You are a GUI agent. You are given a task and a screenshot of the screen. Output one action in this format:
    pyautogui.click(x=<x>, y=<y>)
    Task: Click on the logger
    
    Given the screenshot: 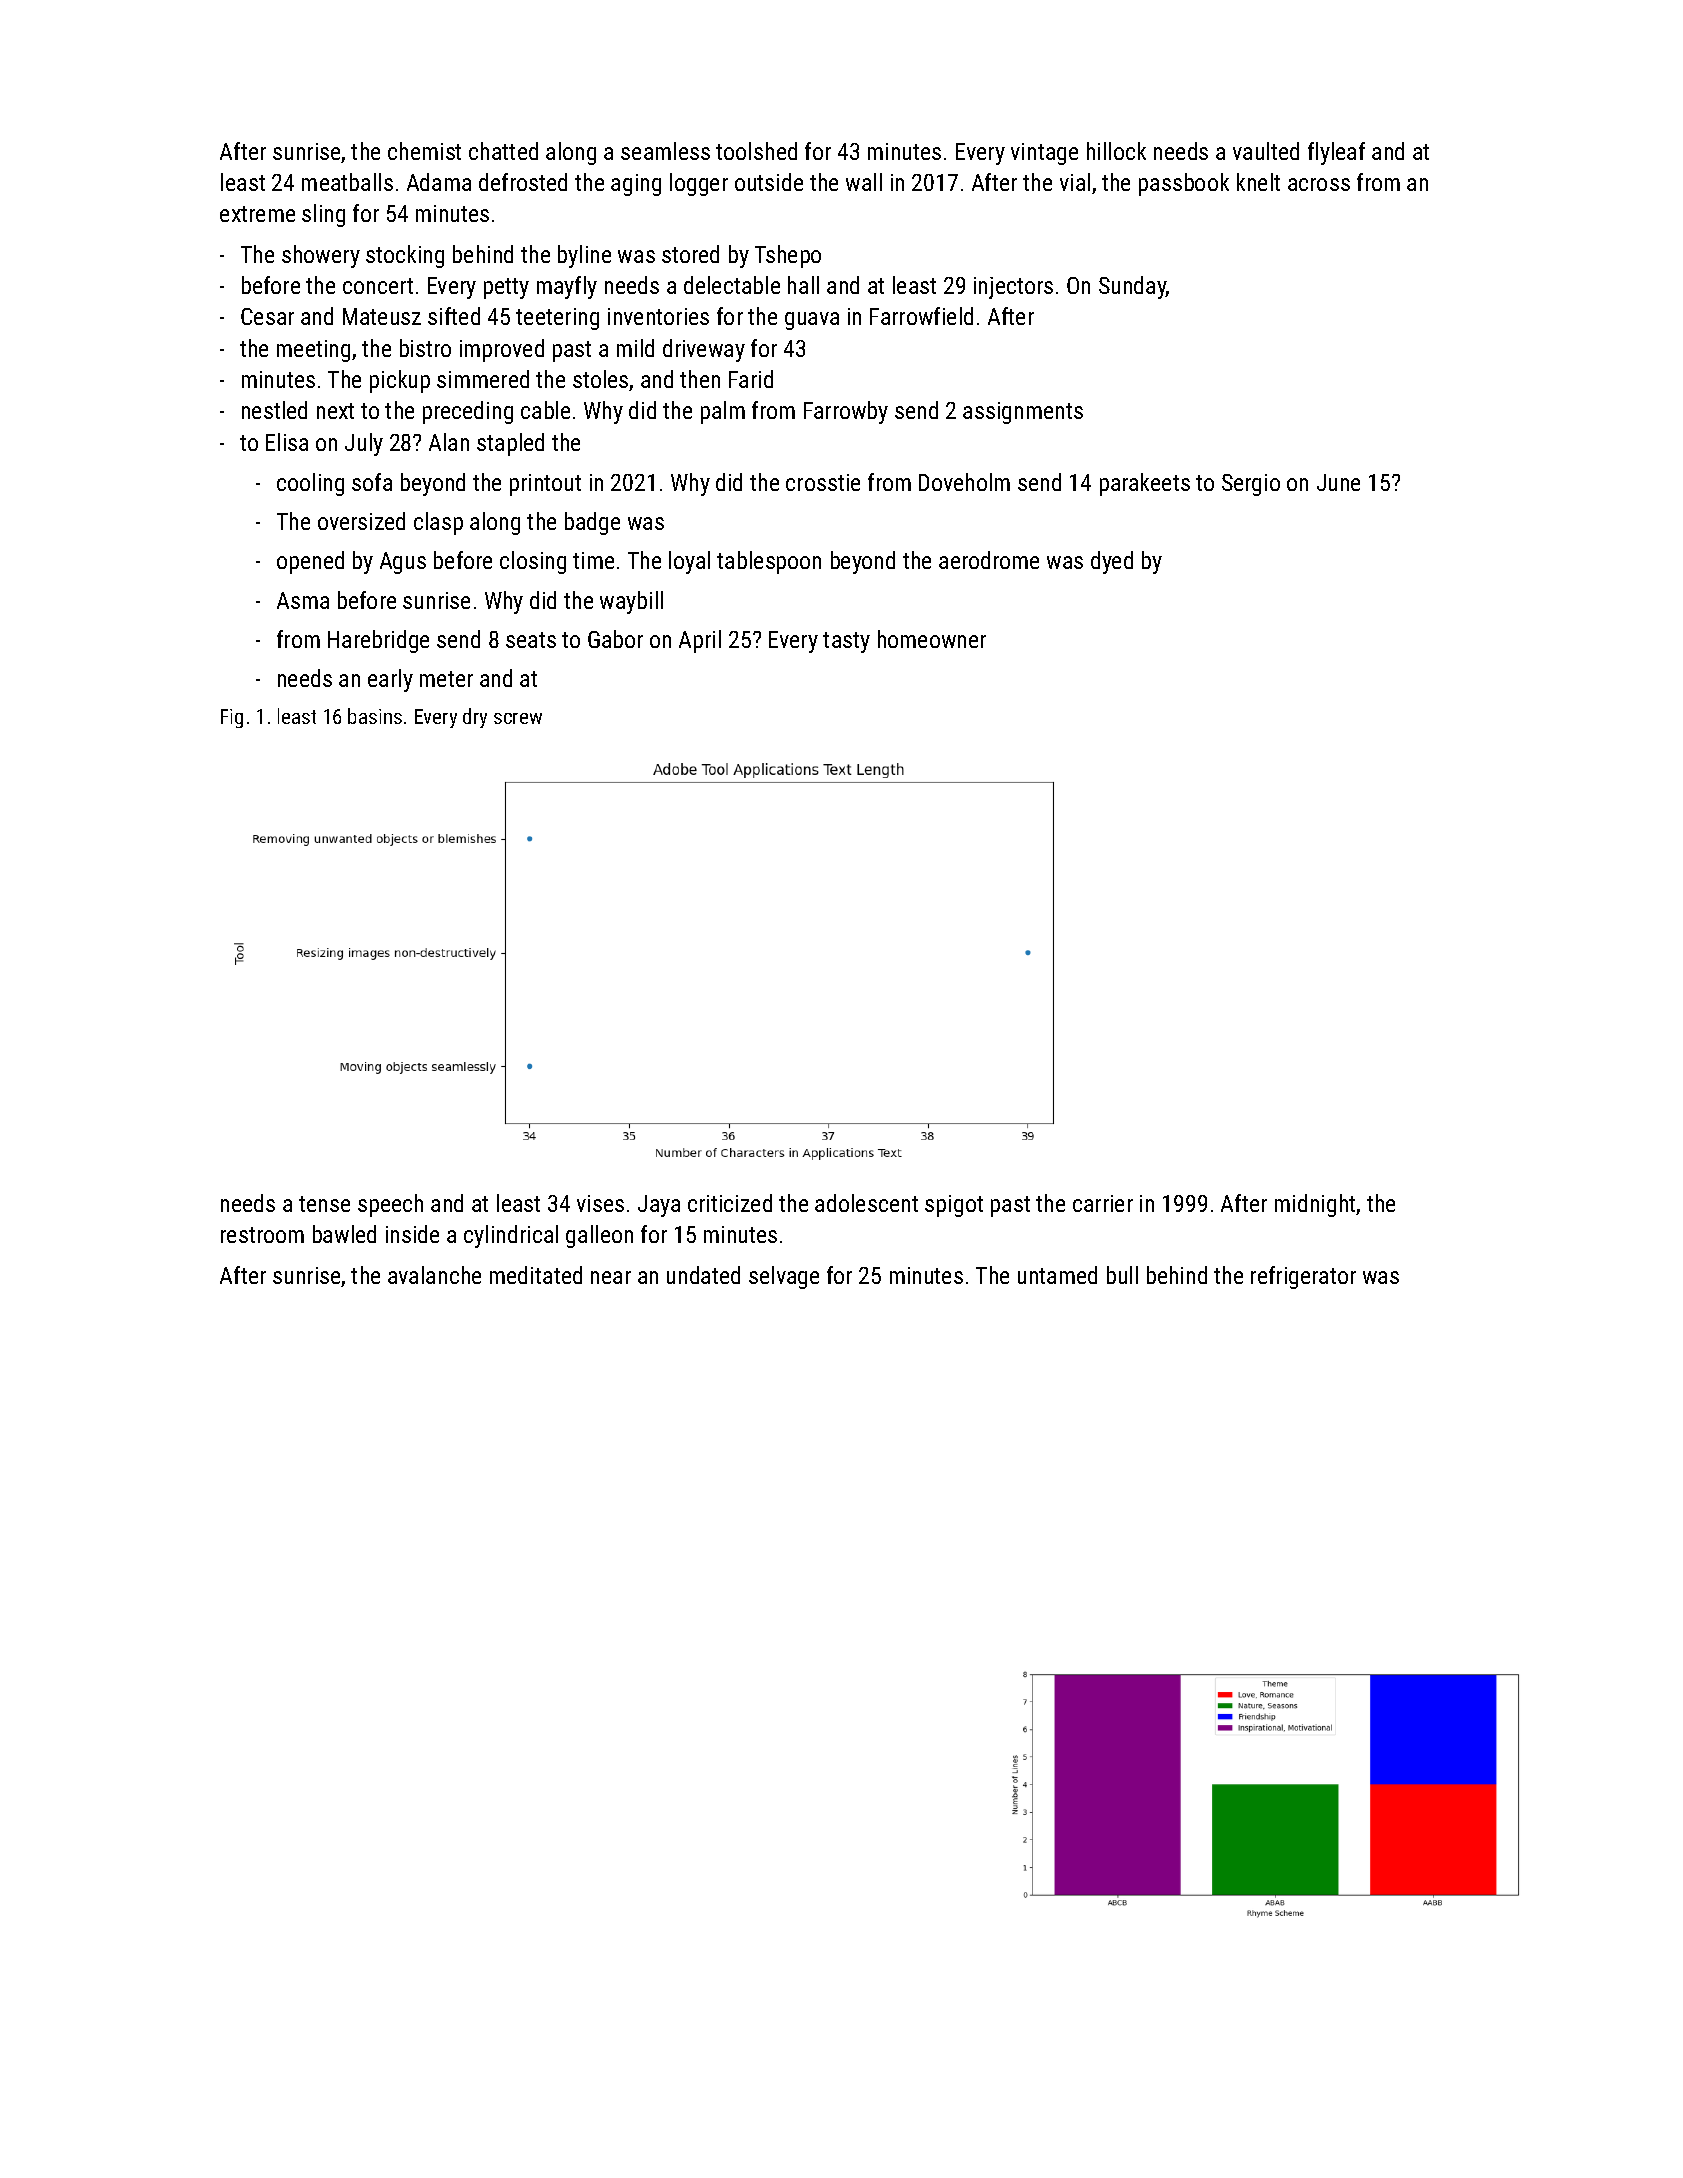 What is the action you would take?
    pyautogui.click(x=699, y=184)
